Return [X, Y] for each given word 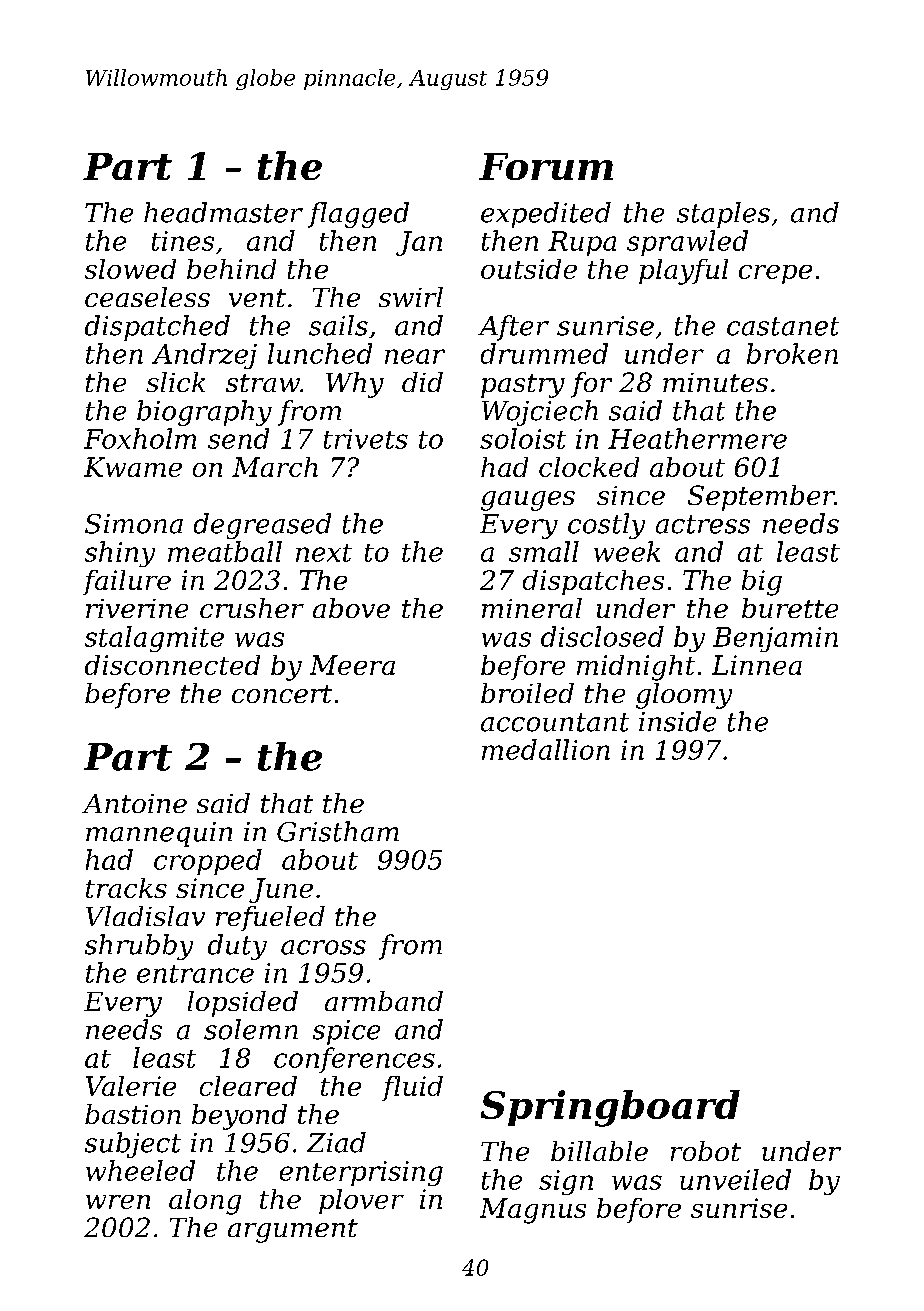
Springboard [610, 1108]
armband [384, 1001]
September [761, 498]
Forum [546, 166]
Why [355, 385]
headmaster [223, 212]
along [205, 1202]
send [238, 438]
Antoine [134, 803]
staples [723, 215]
